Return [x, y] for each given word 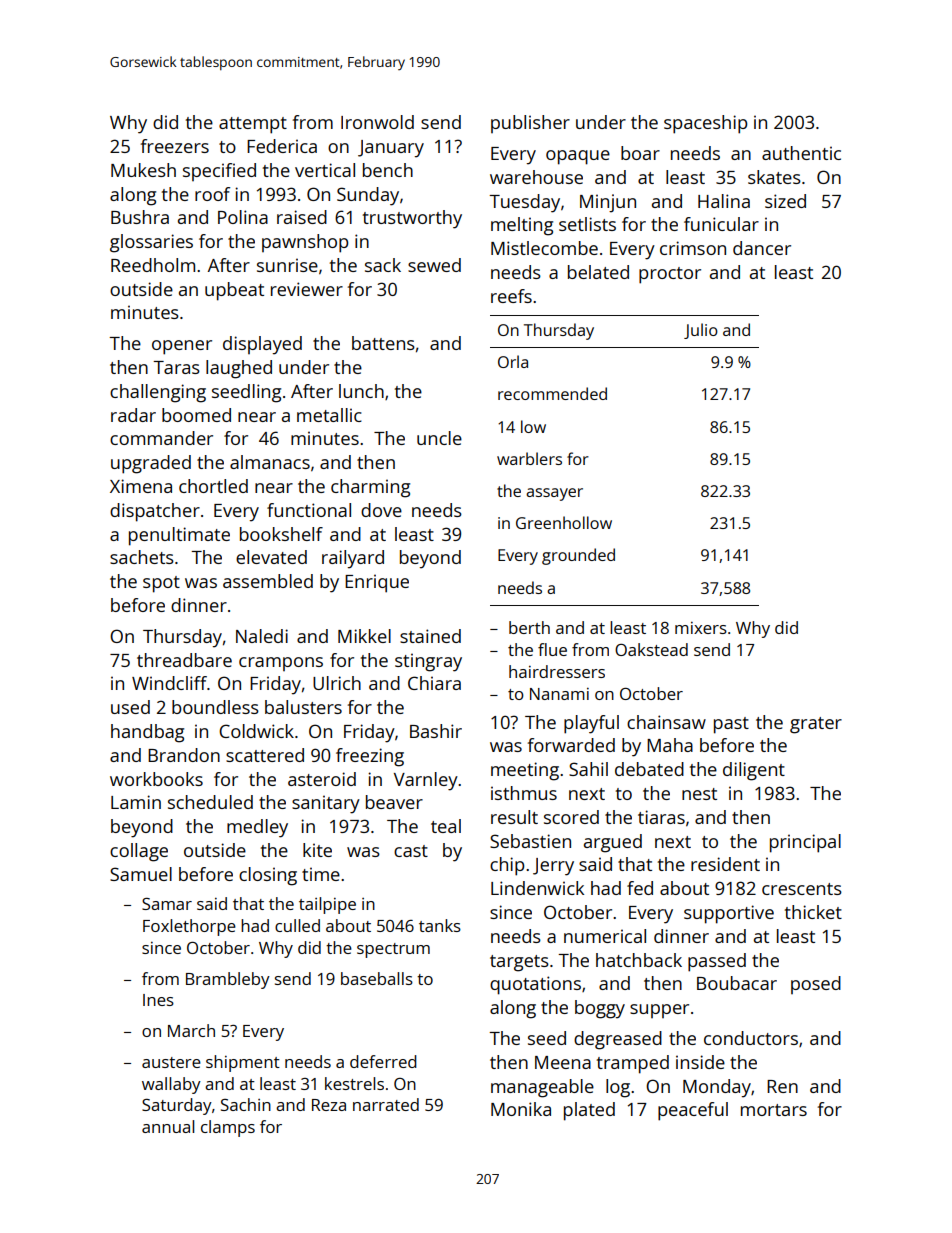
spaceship [705, 124]
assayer [554, 494]
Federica [282, 146]
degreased [618, 1040]
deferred [383, 1061]
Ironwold [377, 122]
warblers [529, 458]
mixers [701, 628]
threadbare [184, 660]
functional [309, 510]
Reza [329, 1105]
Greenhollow [564, 522]
